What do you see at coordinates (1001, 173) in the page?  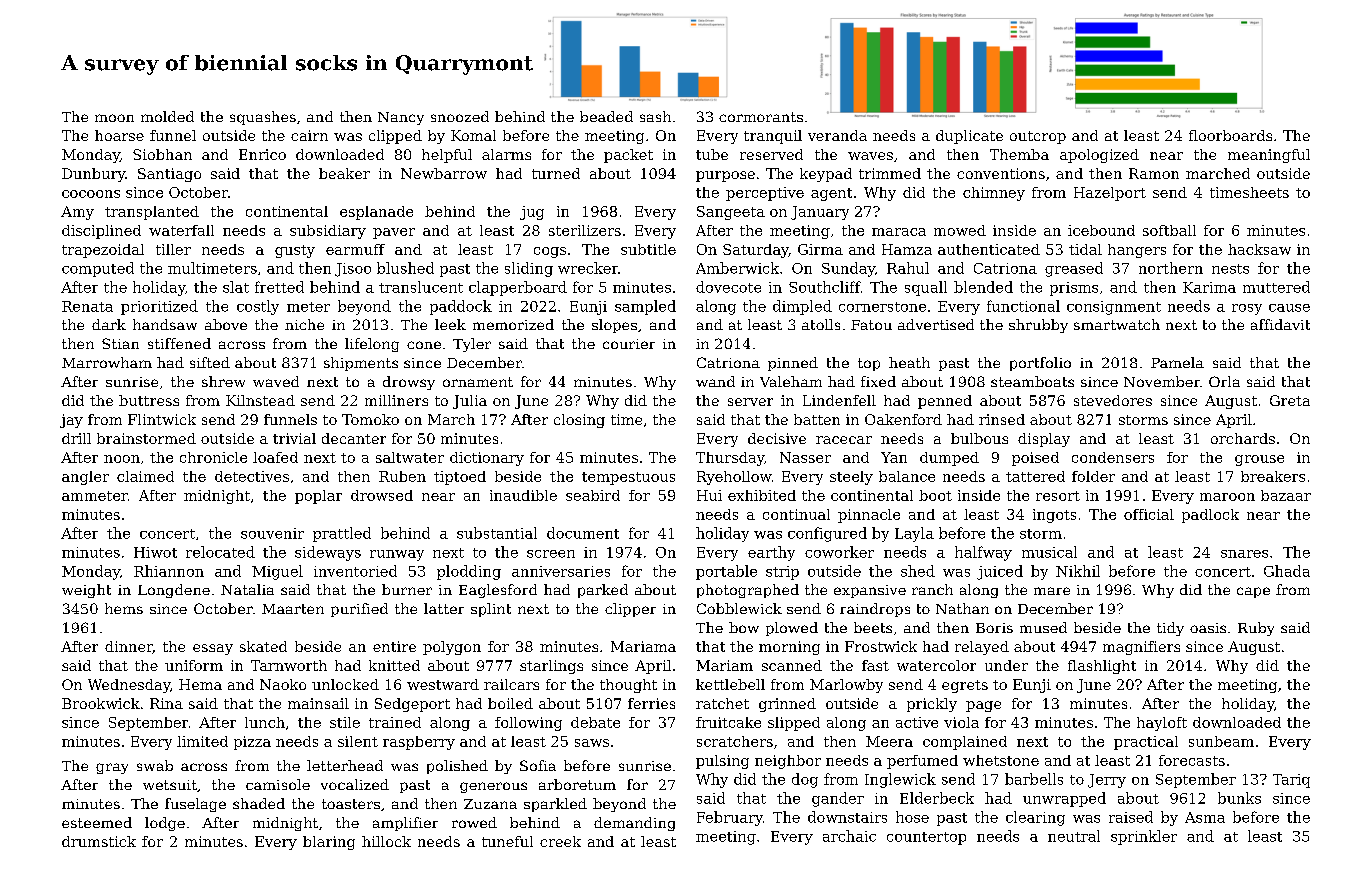 I see `conventions` at bounding box center [1001, 173].
